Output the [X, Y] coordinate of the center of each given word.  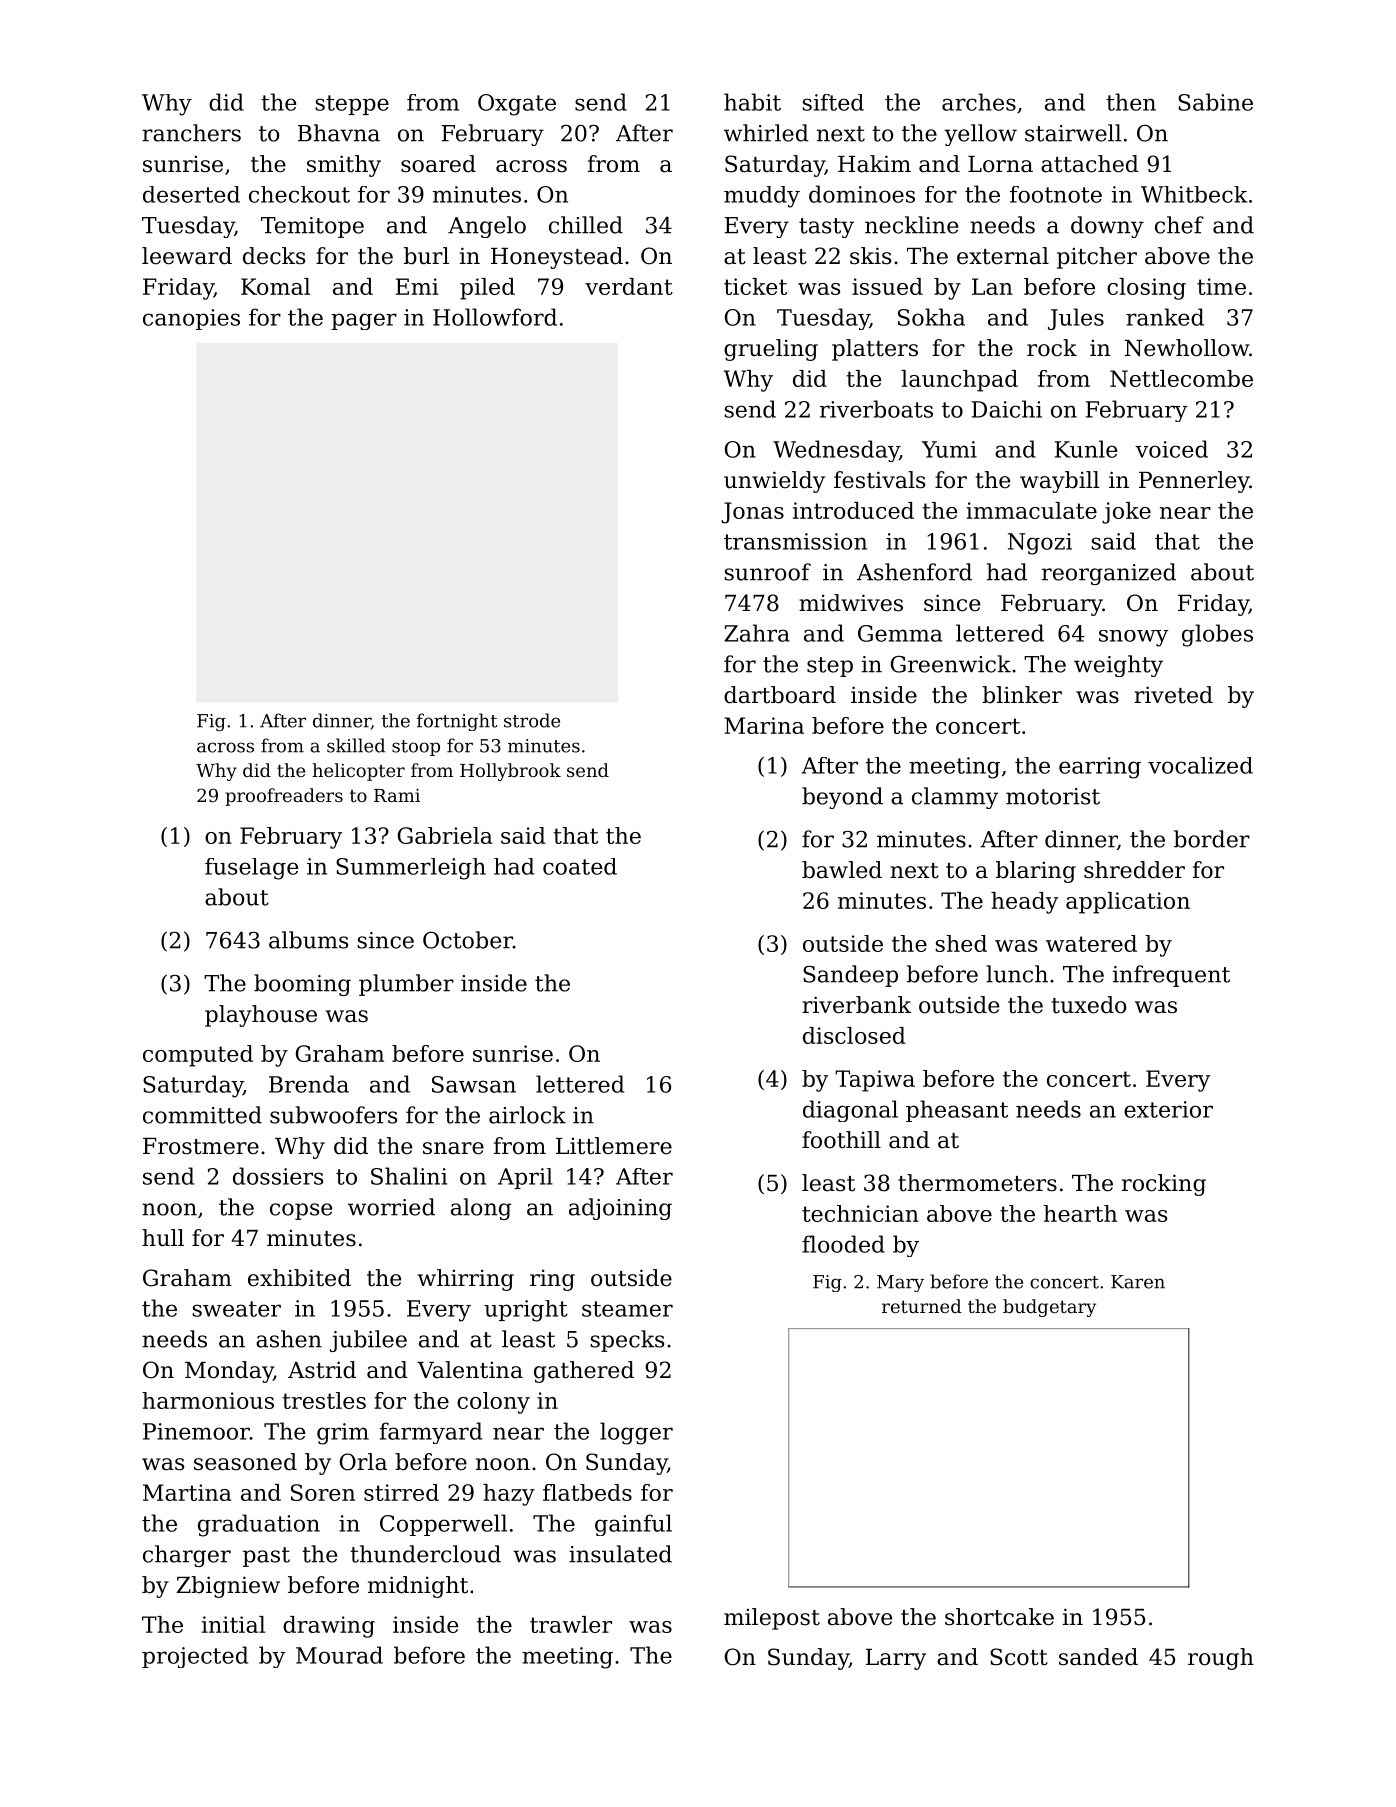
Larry [896, 1659]
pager [364, 321]
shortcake [999, 1617]
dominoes [862, 194]
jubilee [368, 1341]
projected [195, 1657]
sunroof [767, 572]
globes [1217, 635]
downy [1107, 227]
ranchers [191, 133]
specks [627, 1341]
